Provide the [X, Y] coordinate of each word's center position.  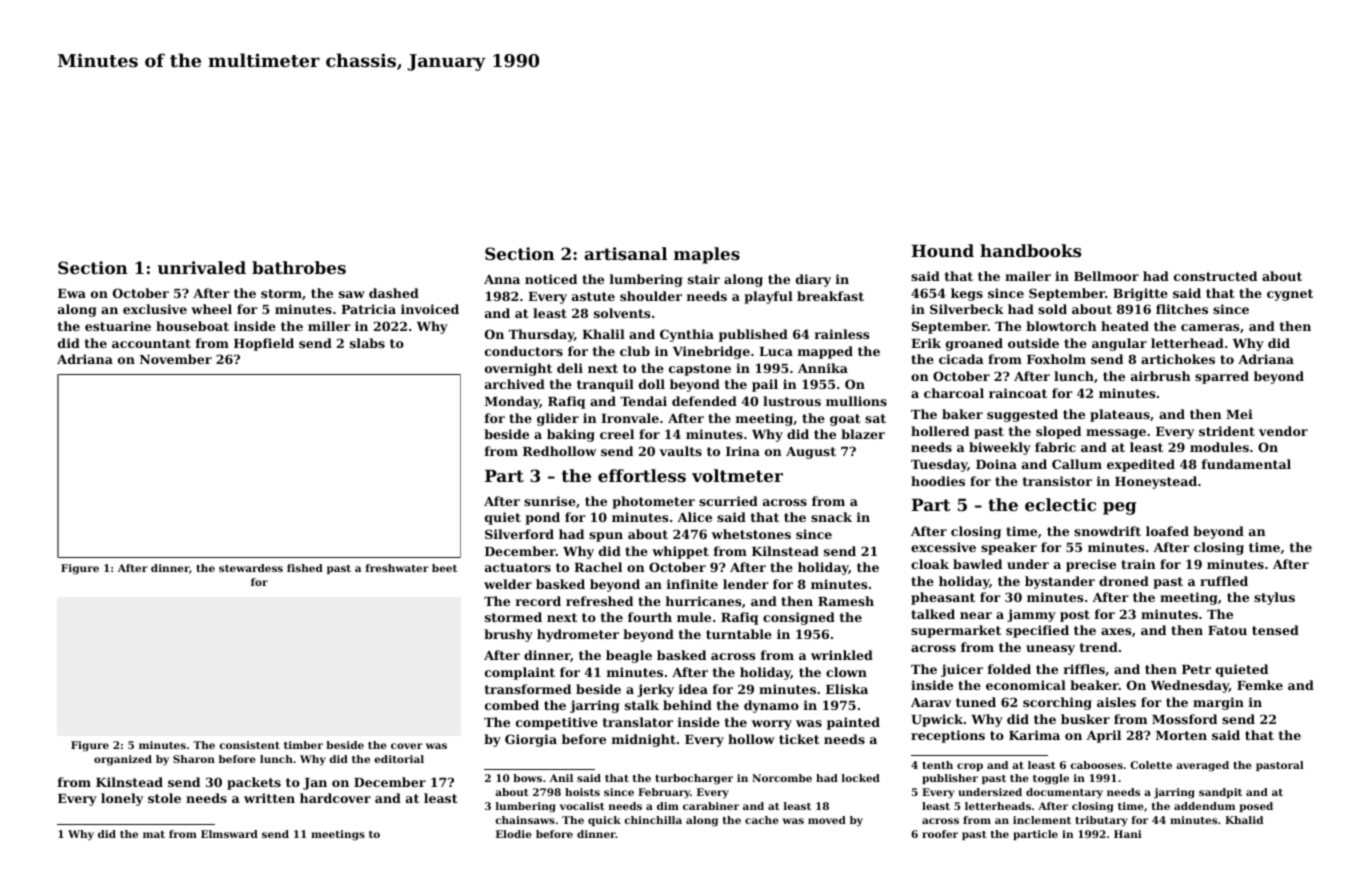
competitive [557, 723]
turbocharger [694, 779]
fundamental [1246, 464]
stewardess [251, 568]
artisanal [625, 253]
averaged [1202, 766]
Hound [943, 250]
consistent [249, 745]
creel [617, 434]
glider [558, 419]
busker [1085, 719]
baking [571, 435]
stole [164, 798]
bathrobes [299, 267]
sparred [1222, 377]
